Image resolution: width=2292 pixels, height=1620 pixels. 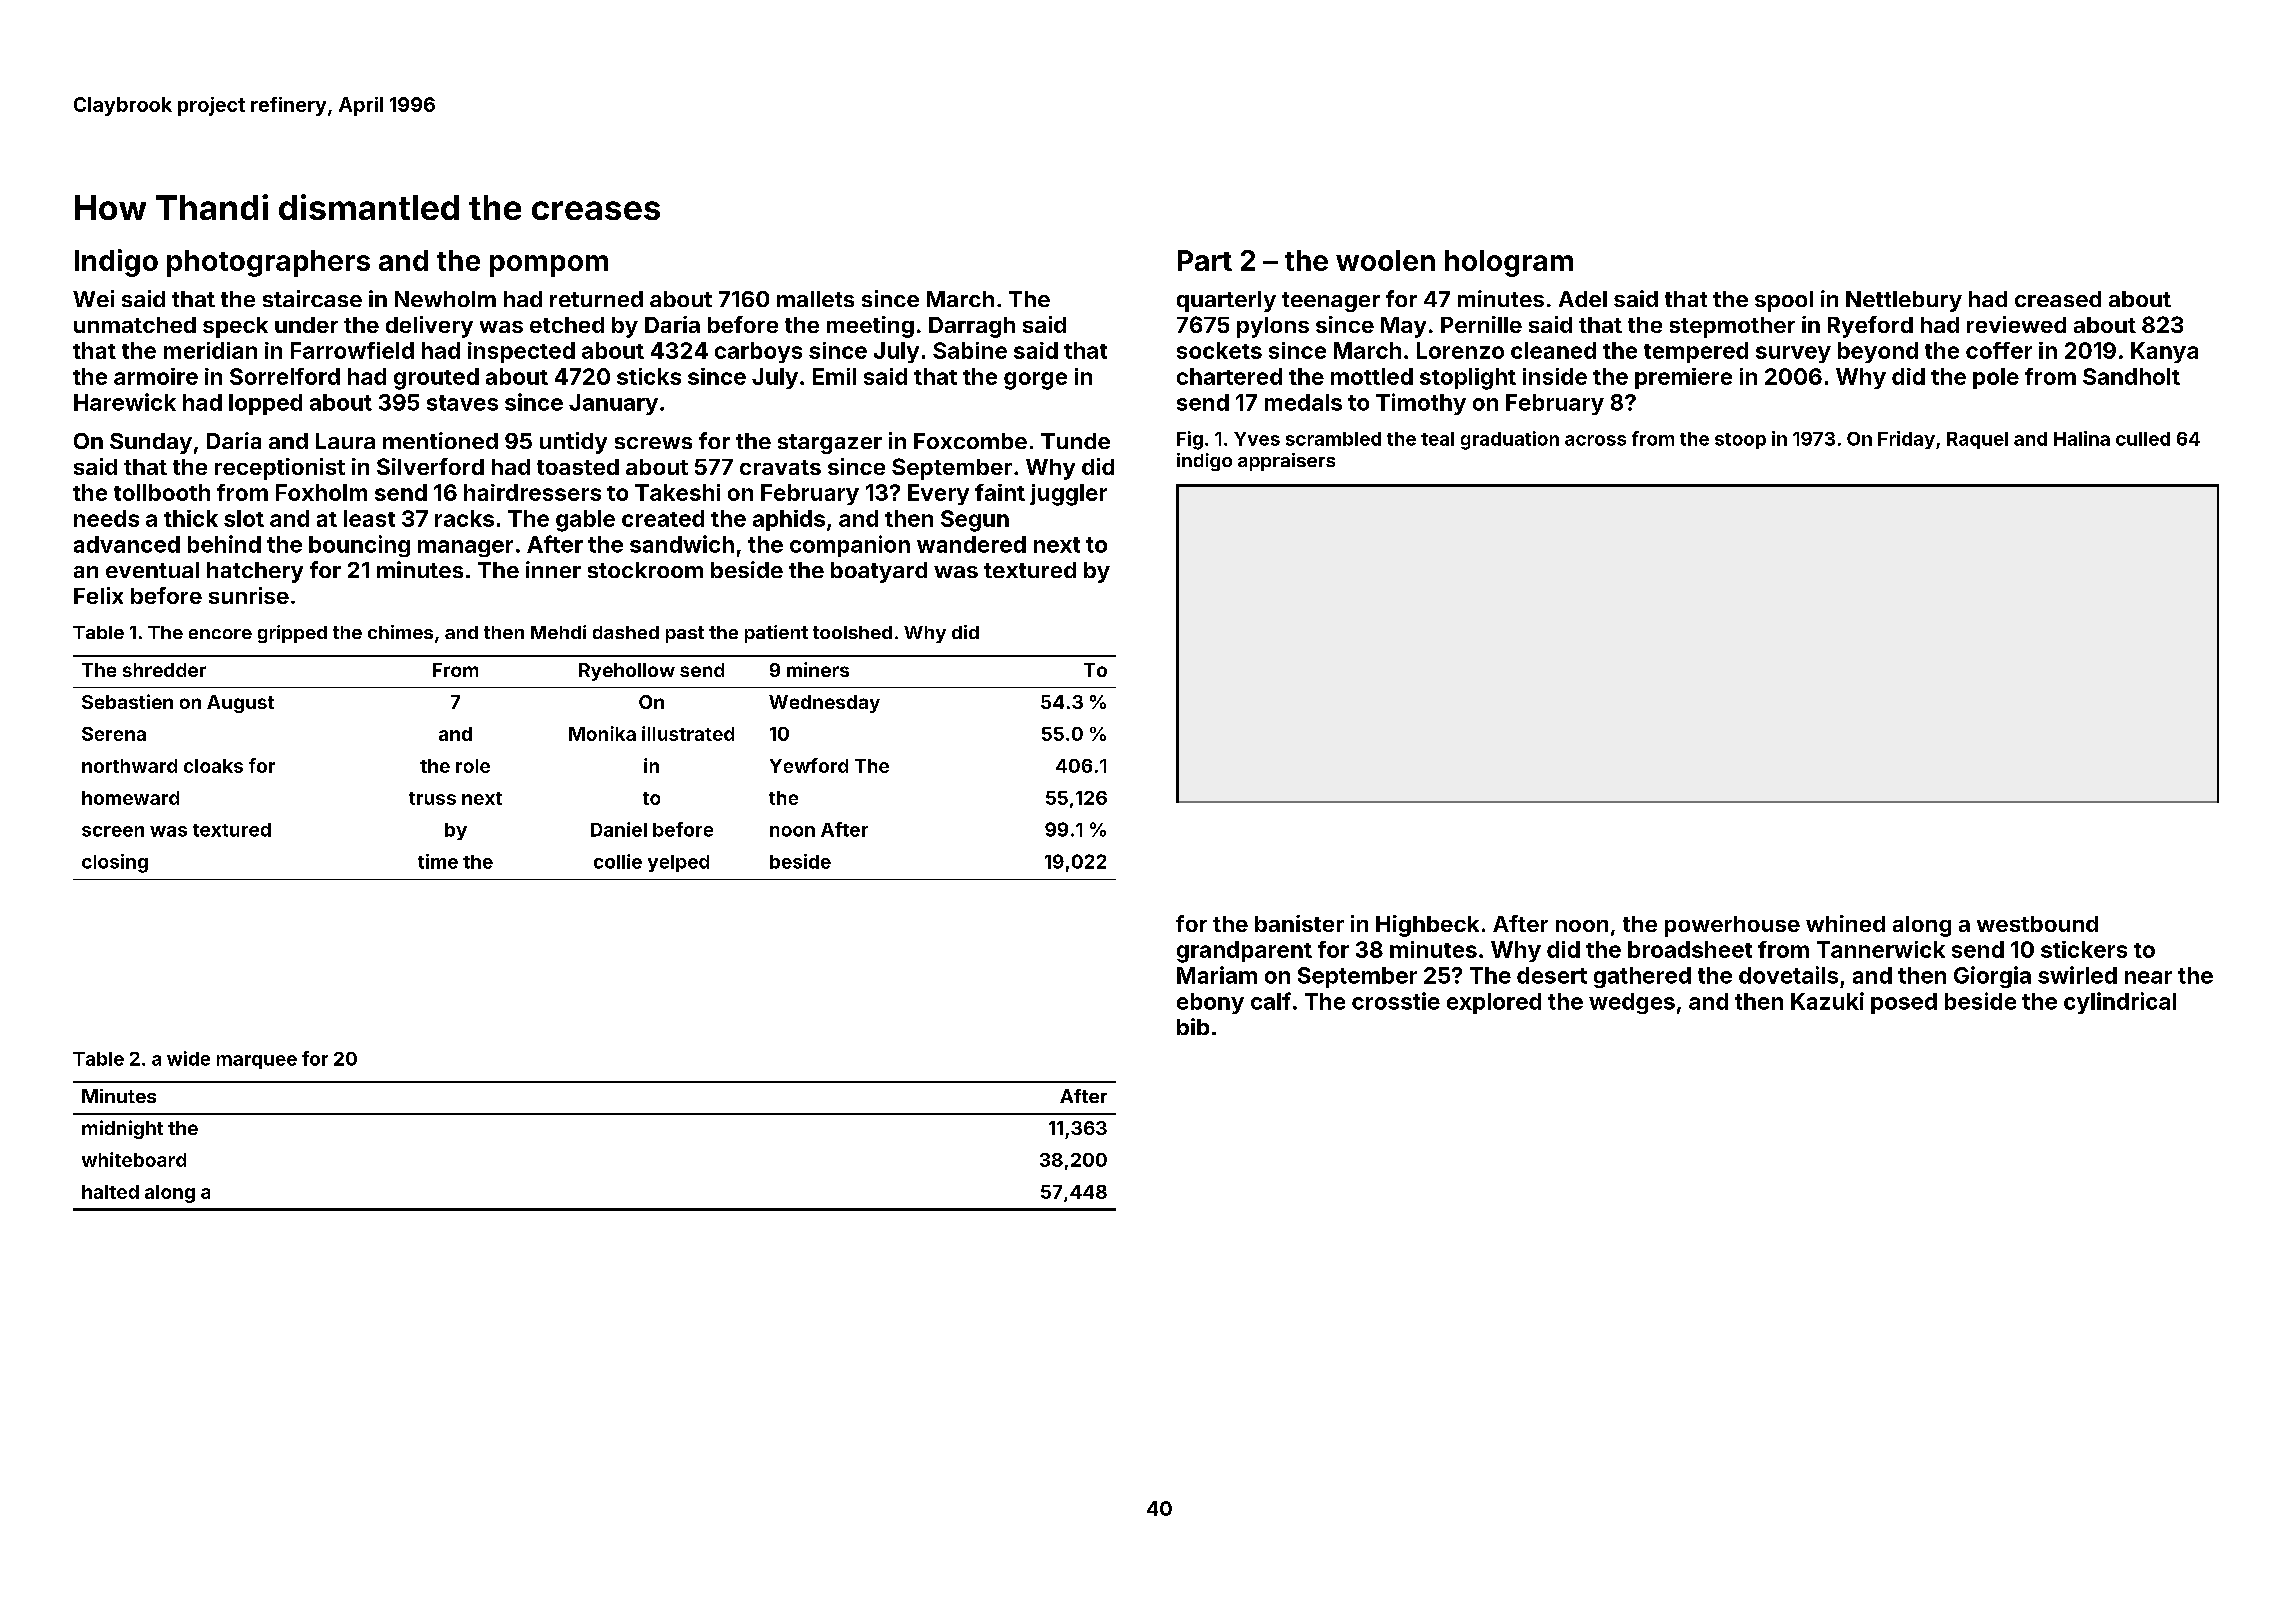 What do you see at coordinates (432, 798) in the screenshot?
I see `truss` at bounding box center [432, 798].
